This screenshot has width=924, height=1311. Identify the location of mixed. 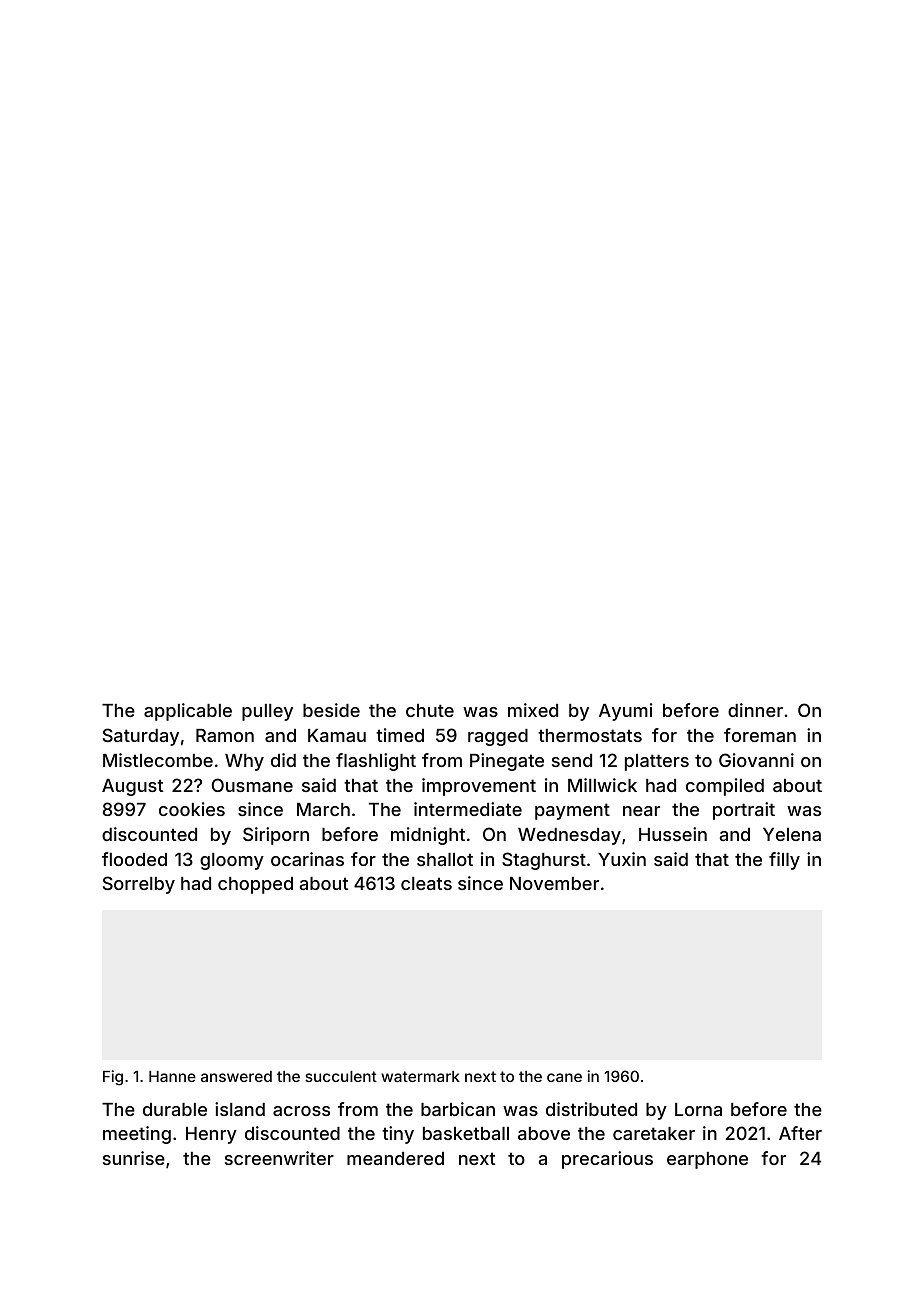
(533, 710).
